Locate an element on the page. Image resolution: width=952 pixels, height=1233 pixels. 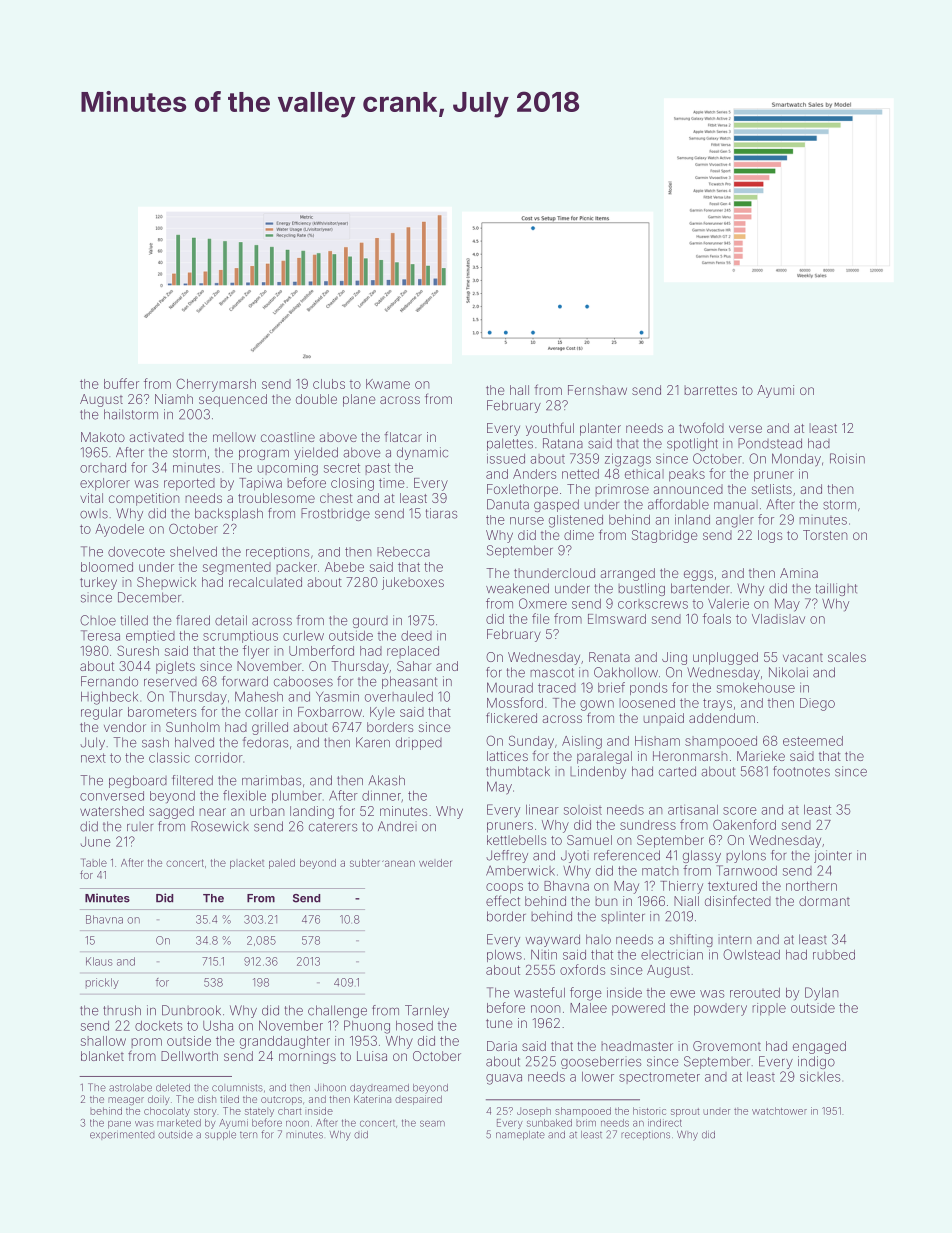
Usha is located at coordinates (218, 1025).
